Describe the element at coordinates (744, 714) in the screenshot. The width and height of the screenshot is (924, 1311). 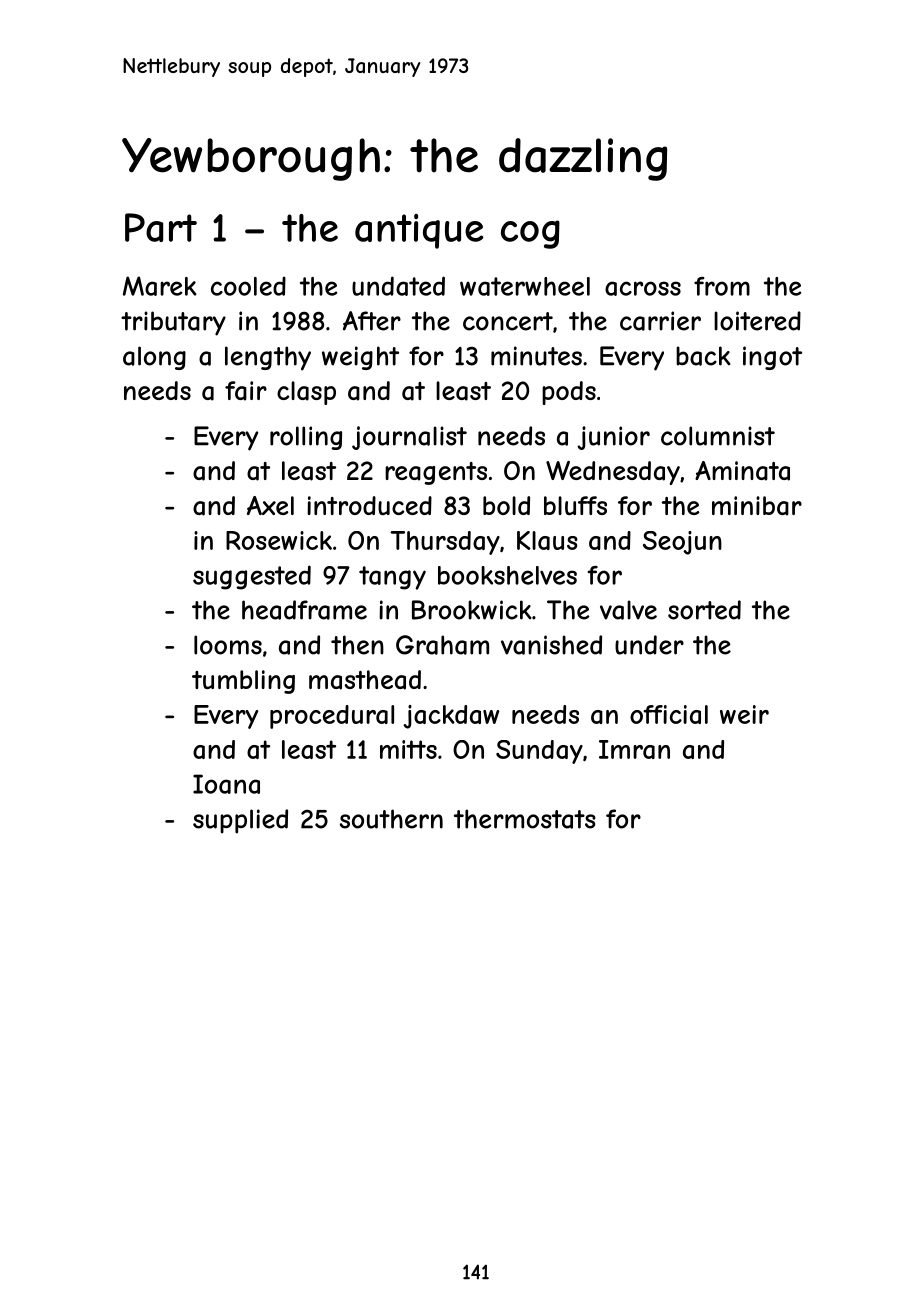
I see `weir` at that location.
